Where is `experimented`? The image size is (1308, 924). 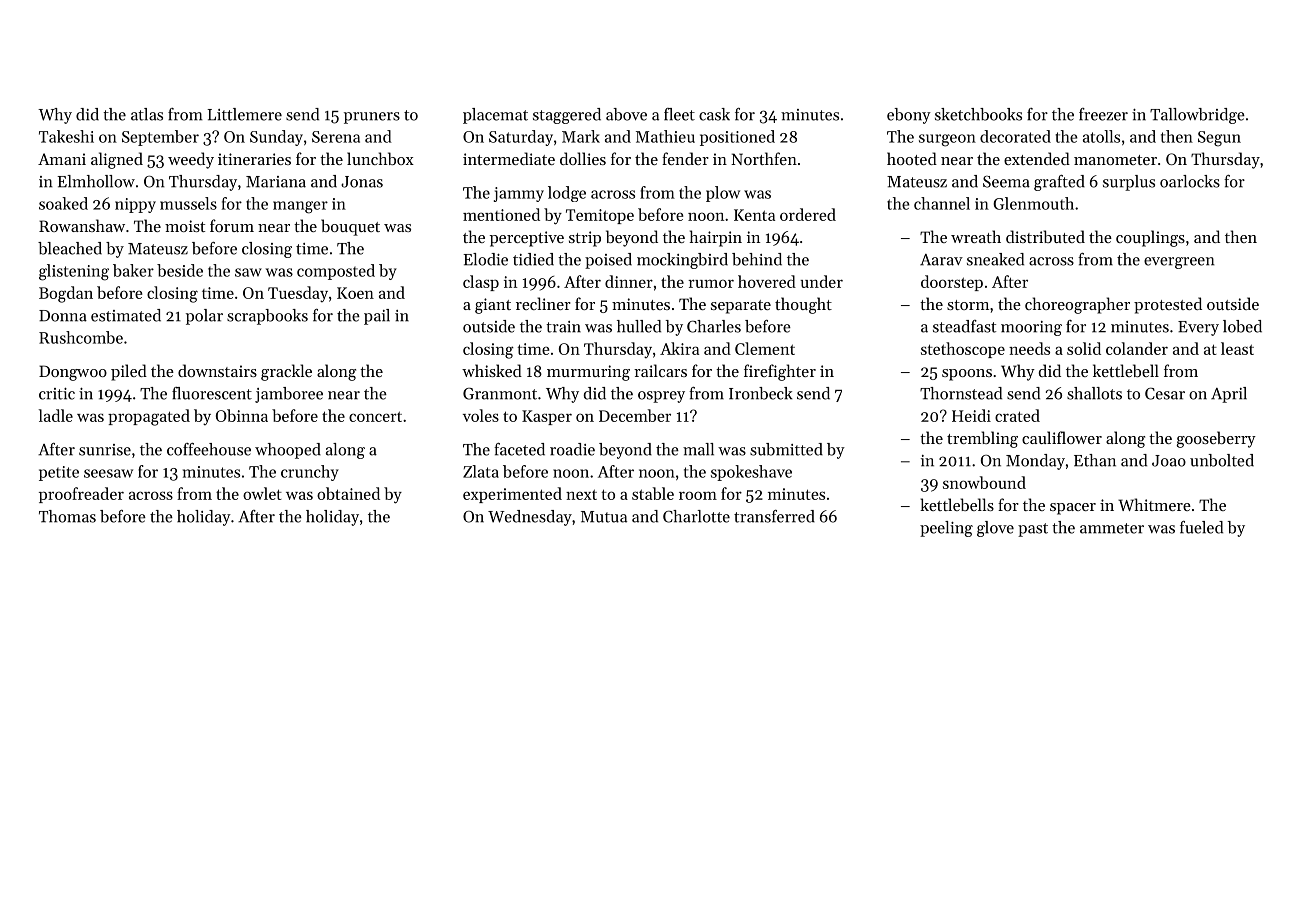 experimented is located at coordinates (512, 495).
